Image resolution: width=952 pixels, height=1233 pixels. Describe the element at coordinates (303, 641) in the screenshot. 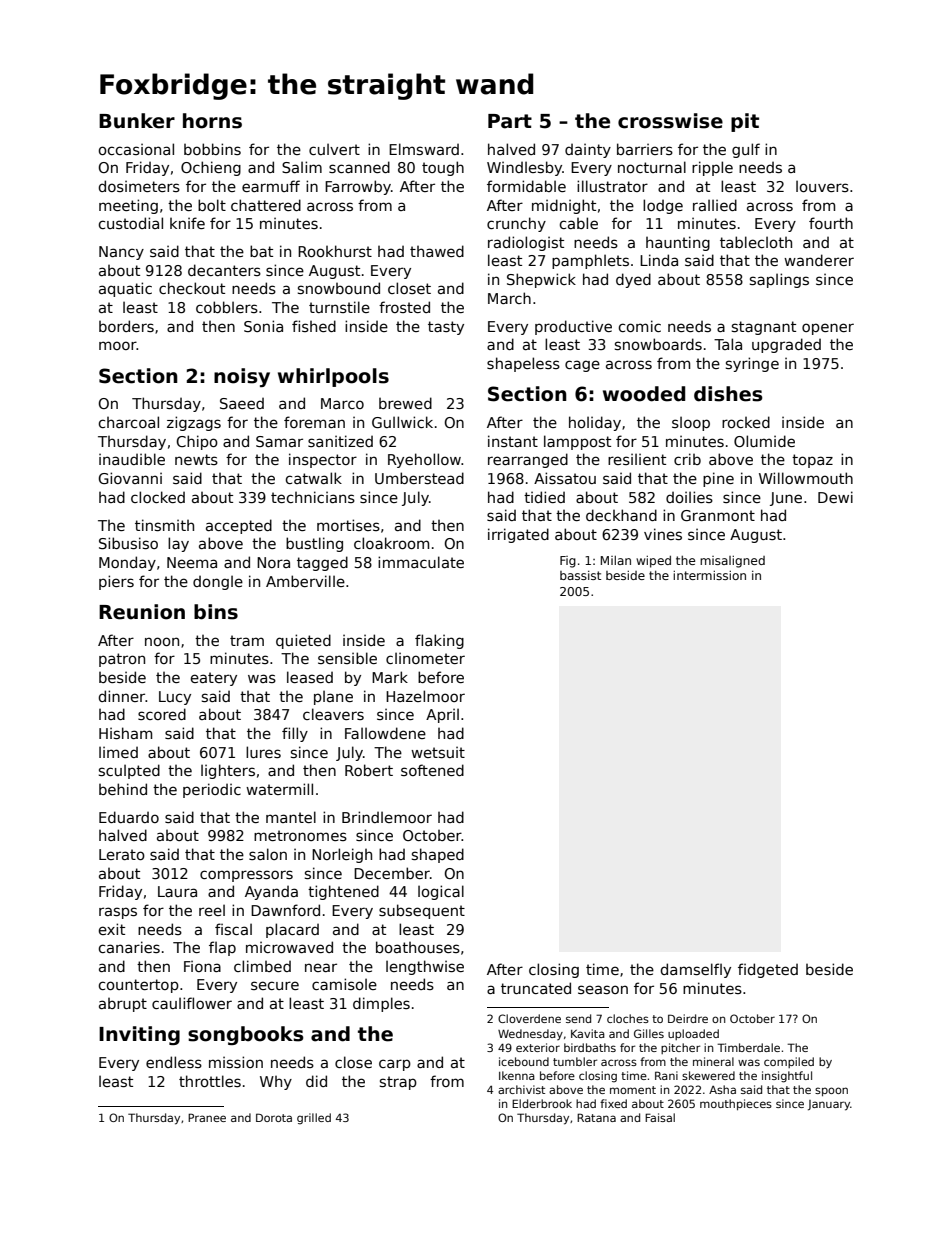

I see `quieted` at that location.
